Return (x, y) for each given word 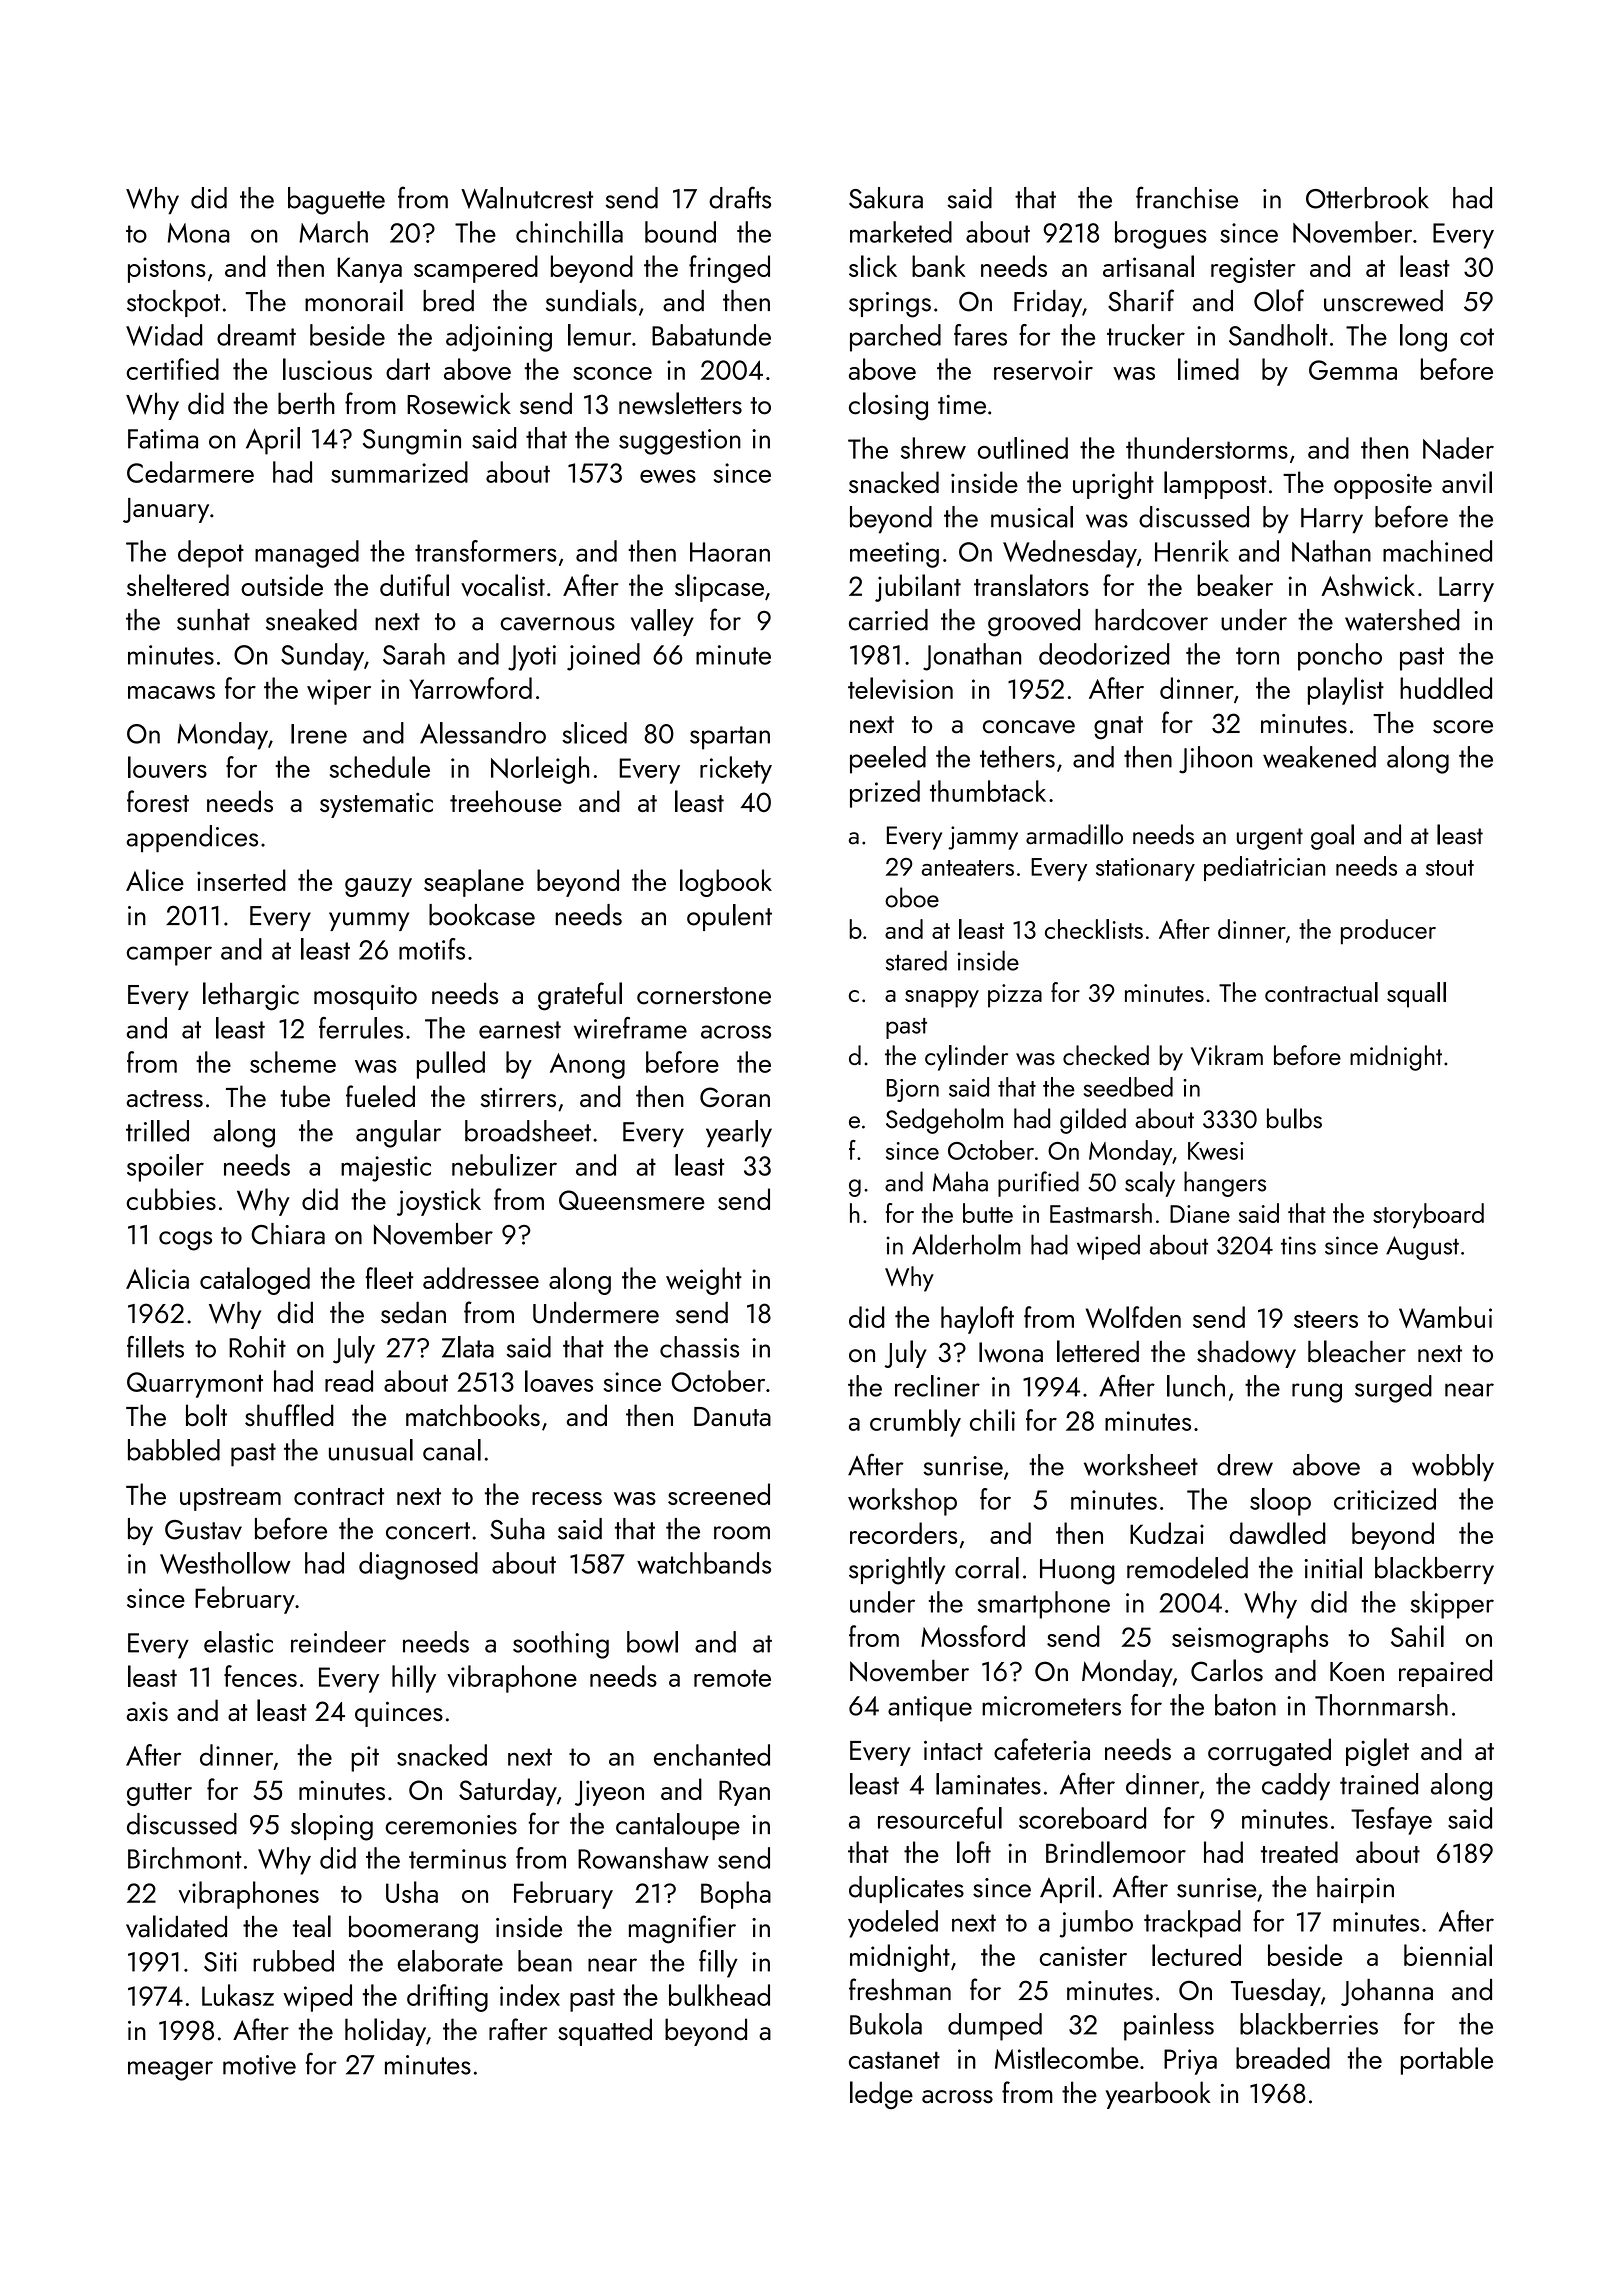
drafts (740, 197)
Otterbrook (1367, 198)
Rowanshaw (643, 1858)
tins (1298, 1245)
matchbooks (473, 1415)
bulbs (1294, 1118)
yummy (369, 921)
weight (704, 1281)
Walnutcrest (527, 198)
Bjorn (913, 1090)
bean (545, 1961)
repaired (1445, 1673)
